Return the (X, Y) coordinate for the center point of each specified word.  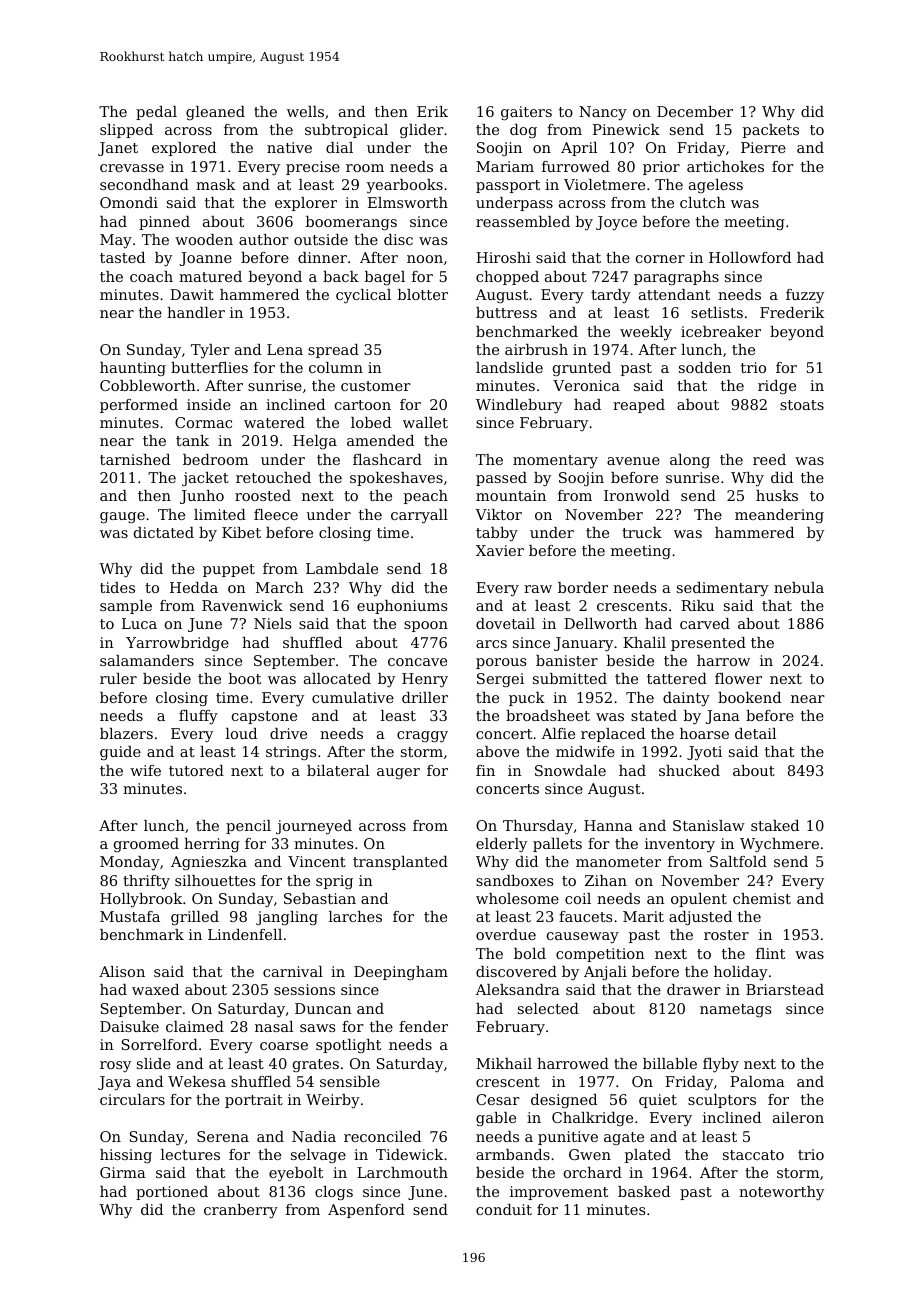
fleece (276, 514)
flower (738, 678)
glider (422, 131)
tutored (196, 770)
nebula (799, 587)
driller (425, 697)
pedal (156, 113)
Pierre (763, 147)
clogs (334, 1193)
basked (644, 1191)
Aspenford (366, 1211)
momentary (555, 462)
